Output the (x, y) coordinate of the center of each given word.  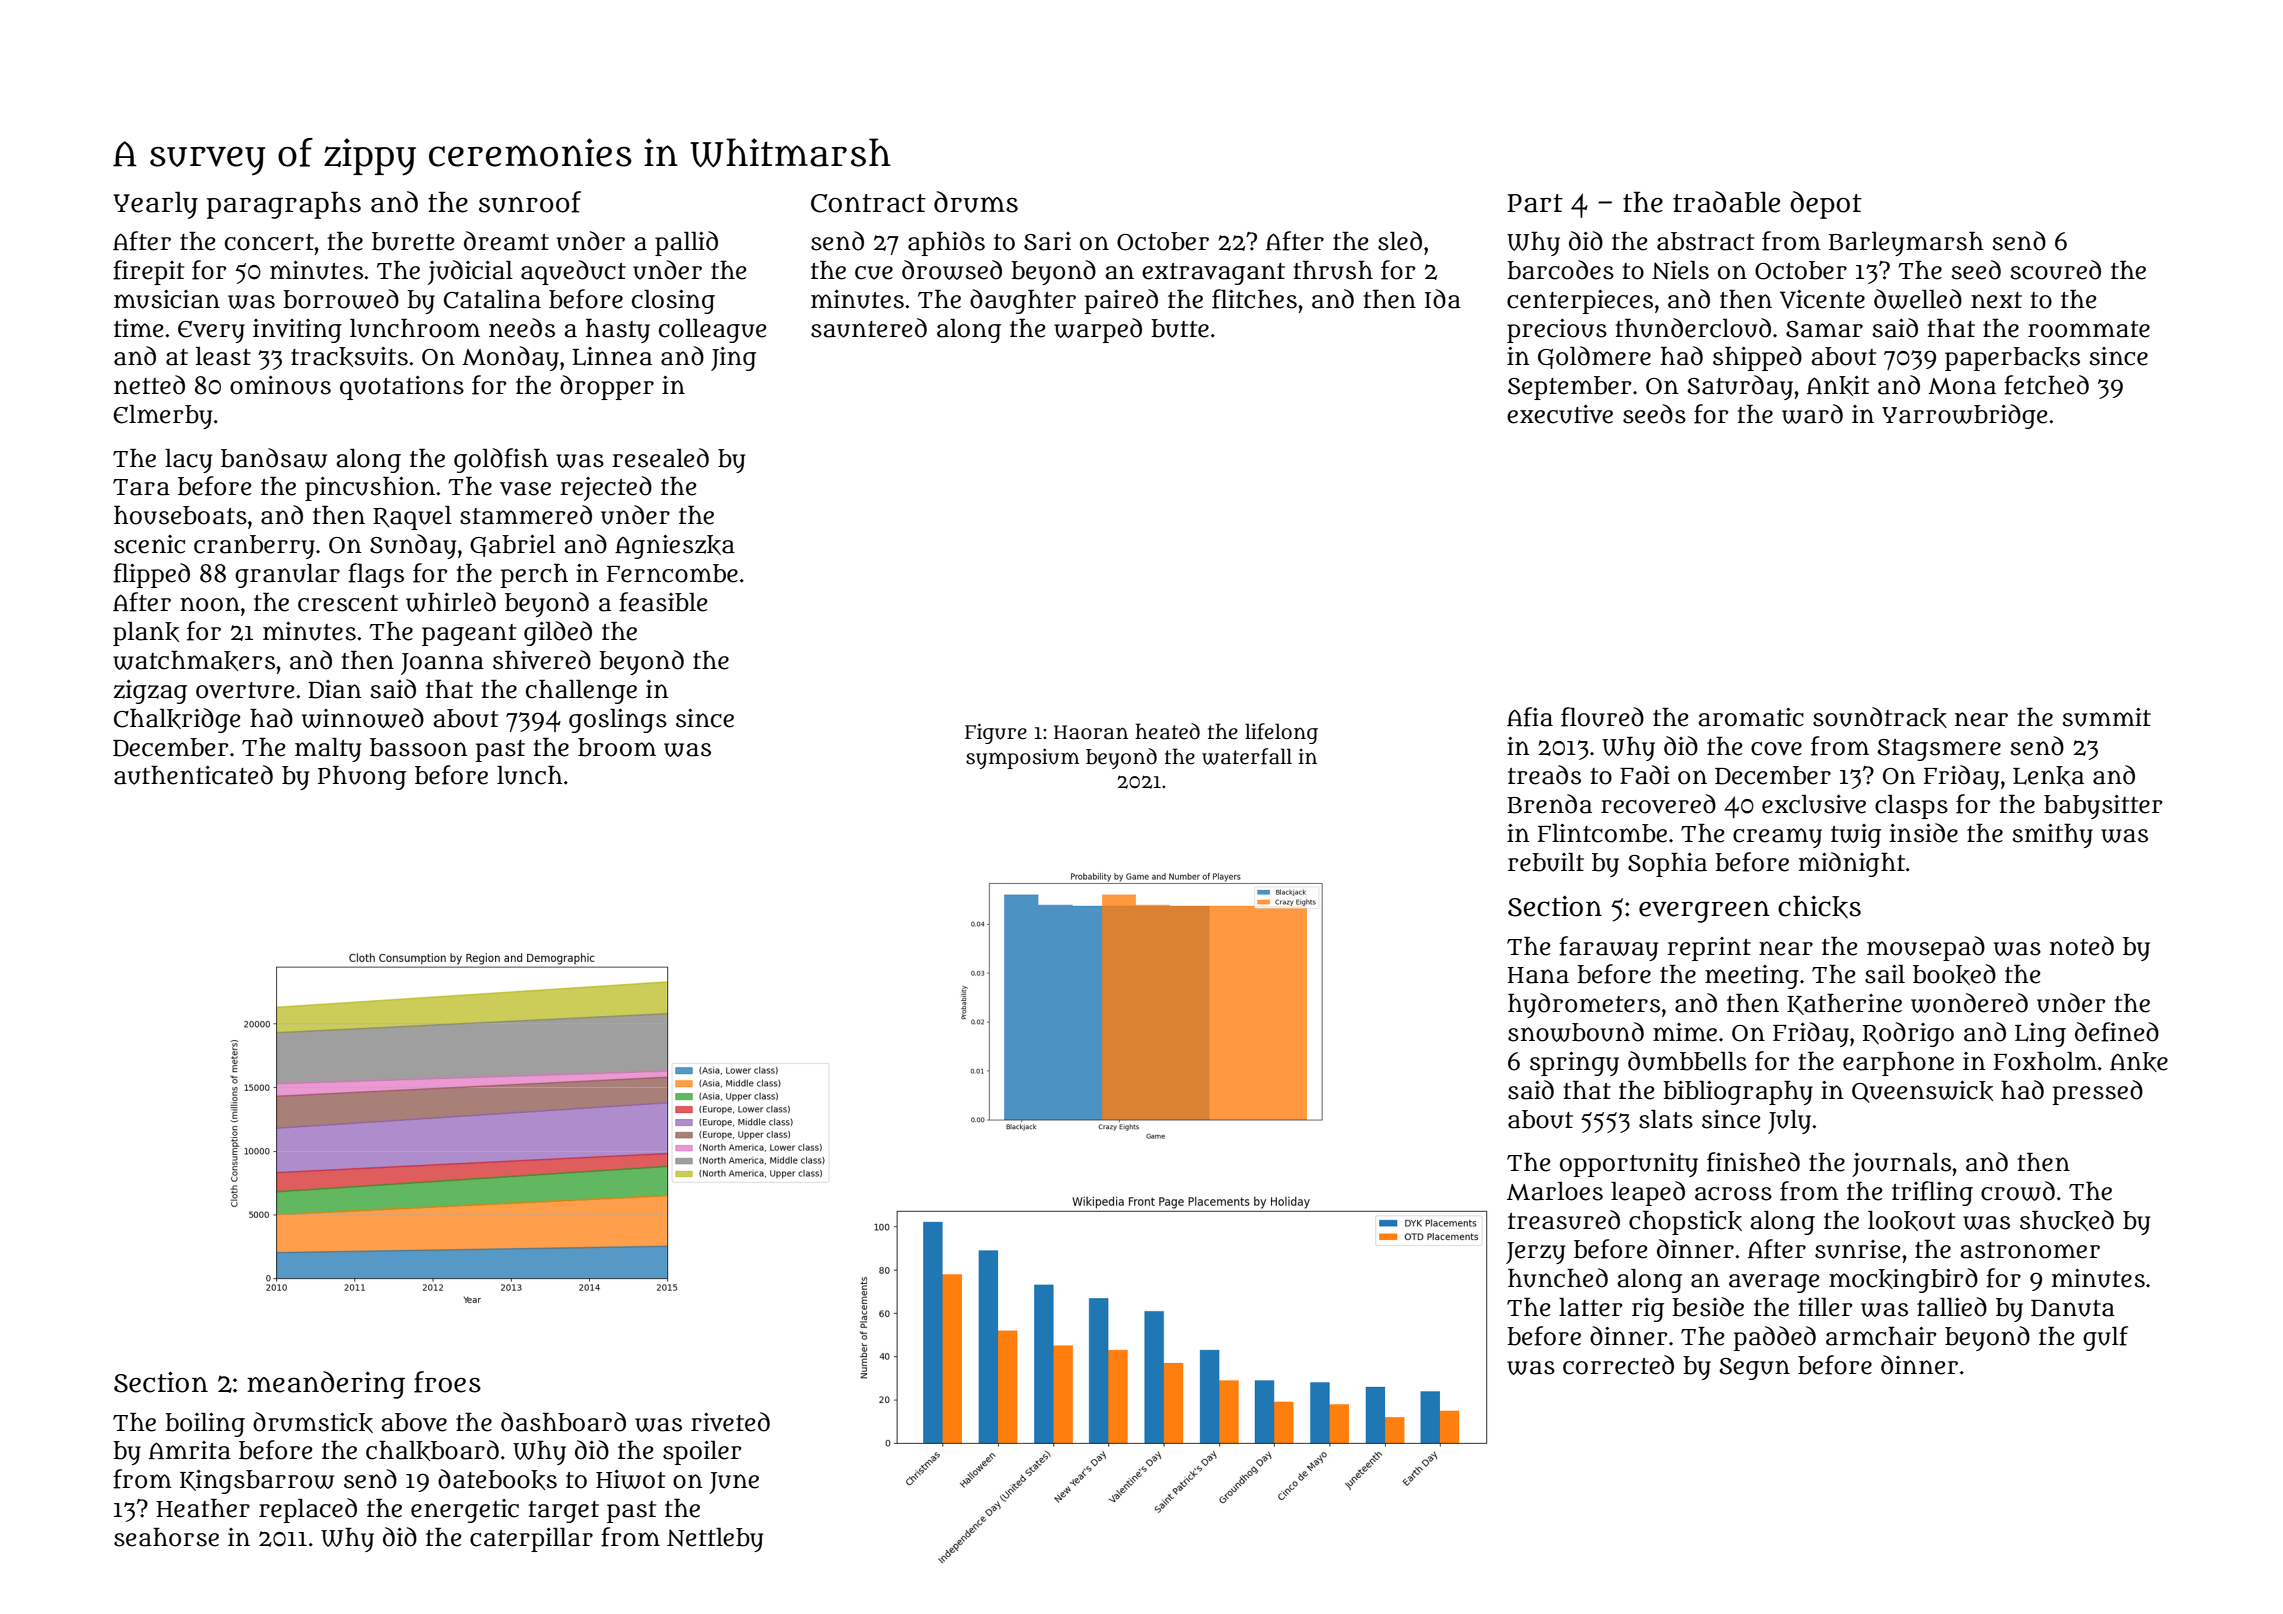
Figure (996, 733)
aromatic (1751, 717)
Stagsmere (1939, 750)
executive (1560, 414)
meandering (326, 1385)
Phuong (362, 778)
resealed (660, 458)
